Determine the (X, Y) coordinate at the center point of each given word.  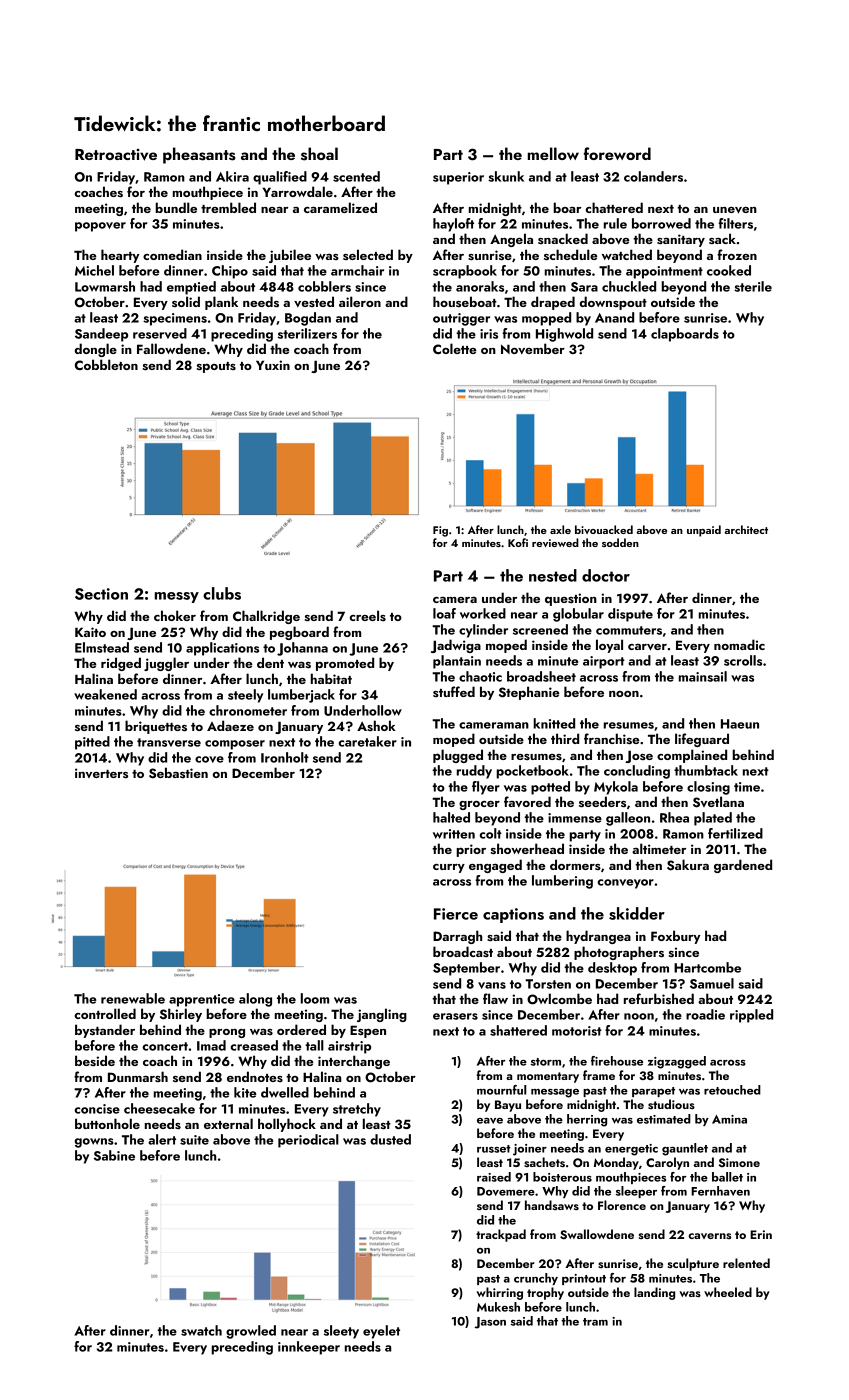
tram (595, 1322)
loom (315, 998)
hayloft (453, 225)
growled (251, 1332)
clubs (222, 593)
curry (449, 868)
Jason (490, 1323)
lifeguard (702, 740)
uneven (735, 210)
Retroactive (116, 155)
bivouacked (604, 529)
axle (560, 529)
